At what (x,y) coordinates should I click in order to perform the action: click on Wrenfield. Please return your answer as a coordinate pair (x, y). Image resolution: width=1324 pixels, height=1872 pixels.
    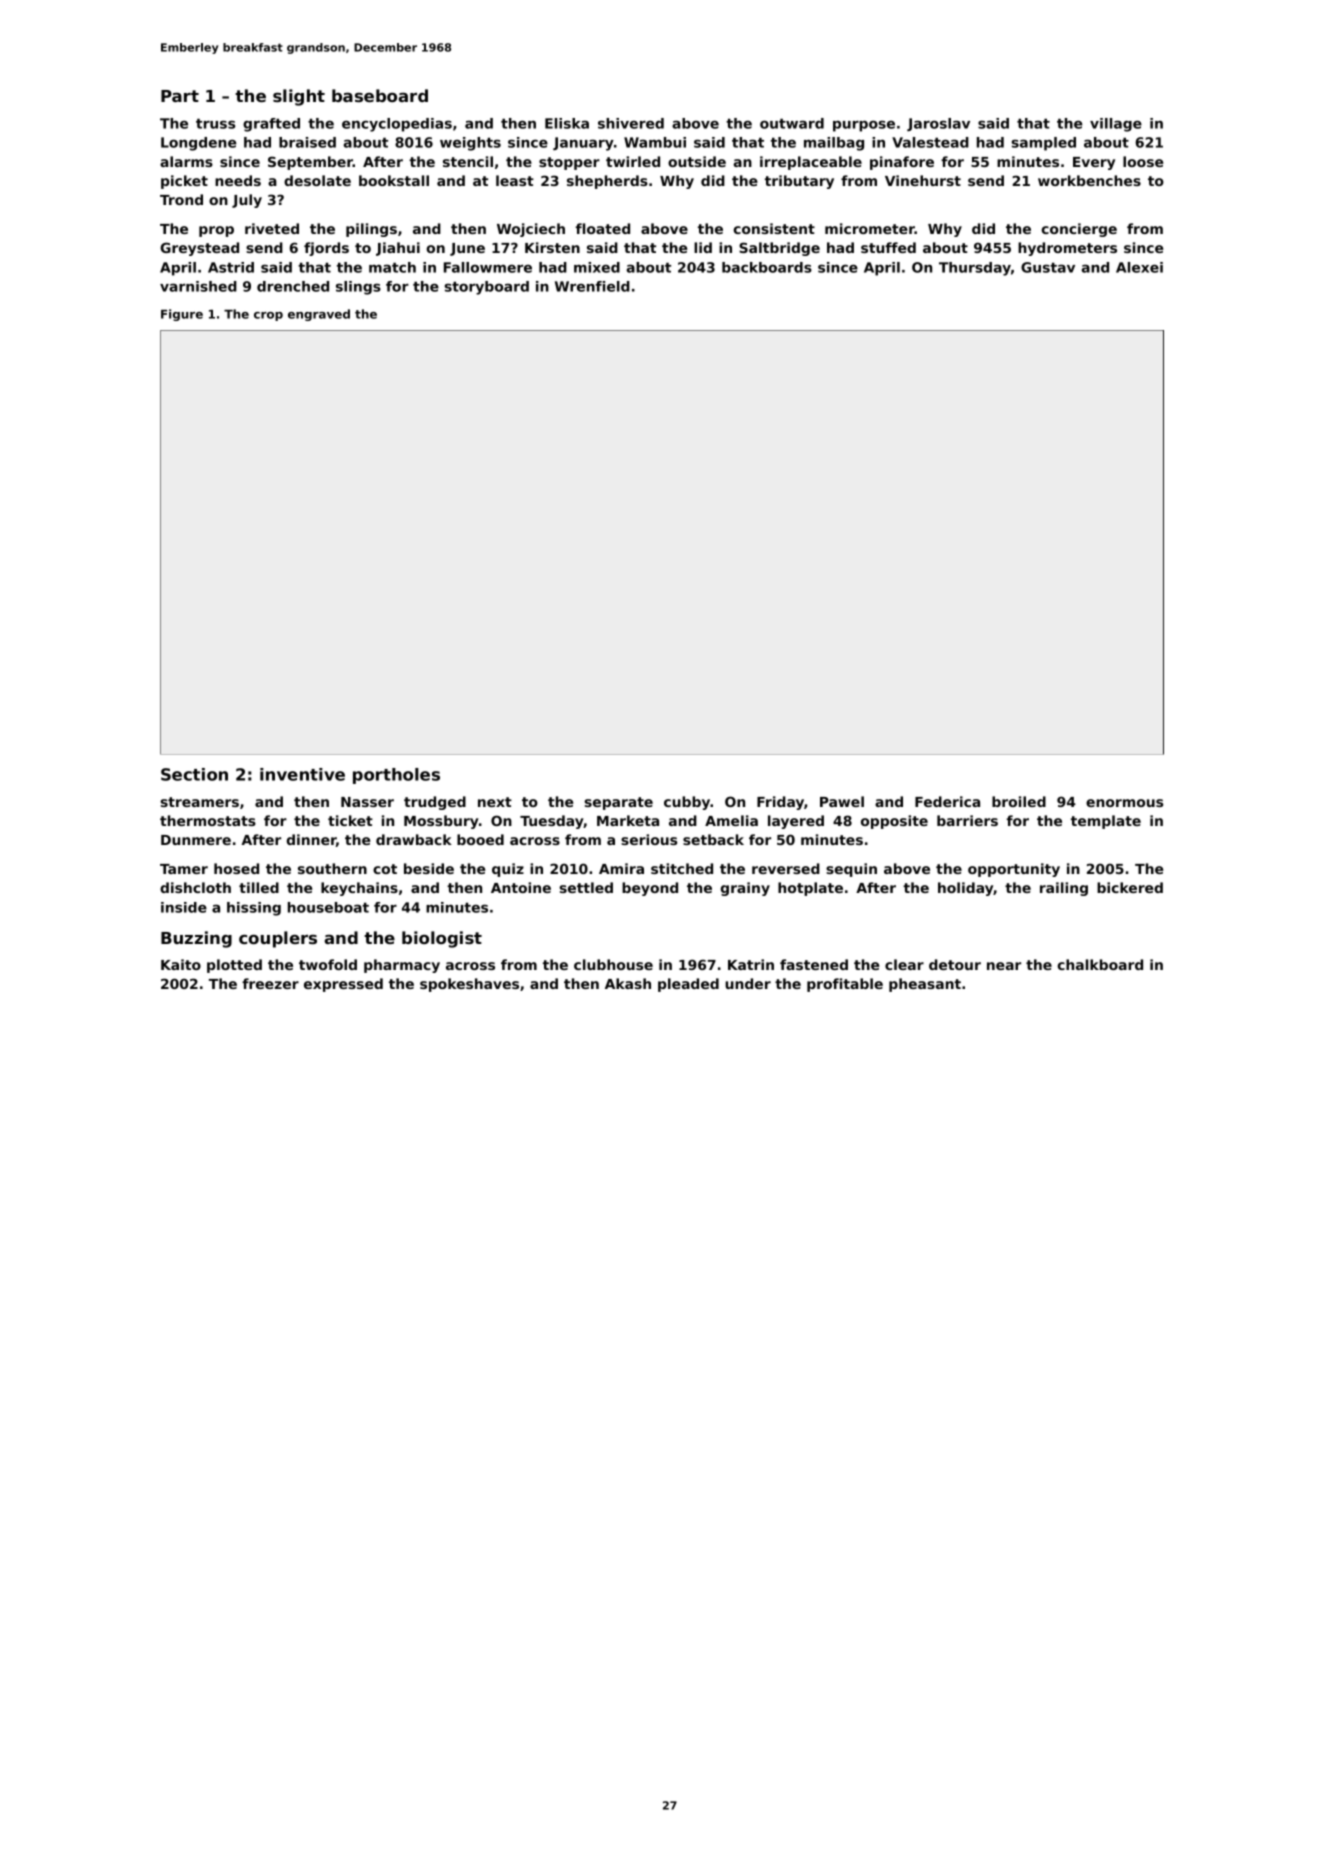
    Looking at the image, I should click on (592, 286).
